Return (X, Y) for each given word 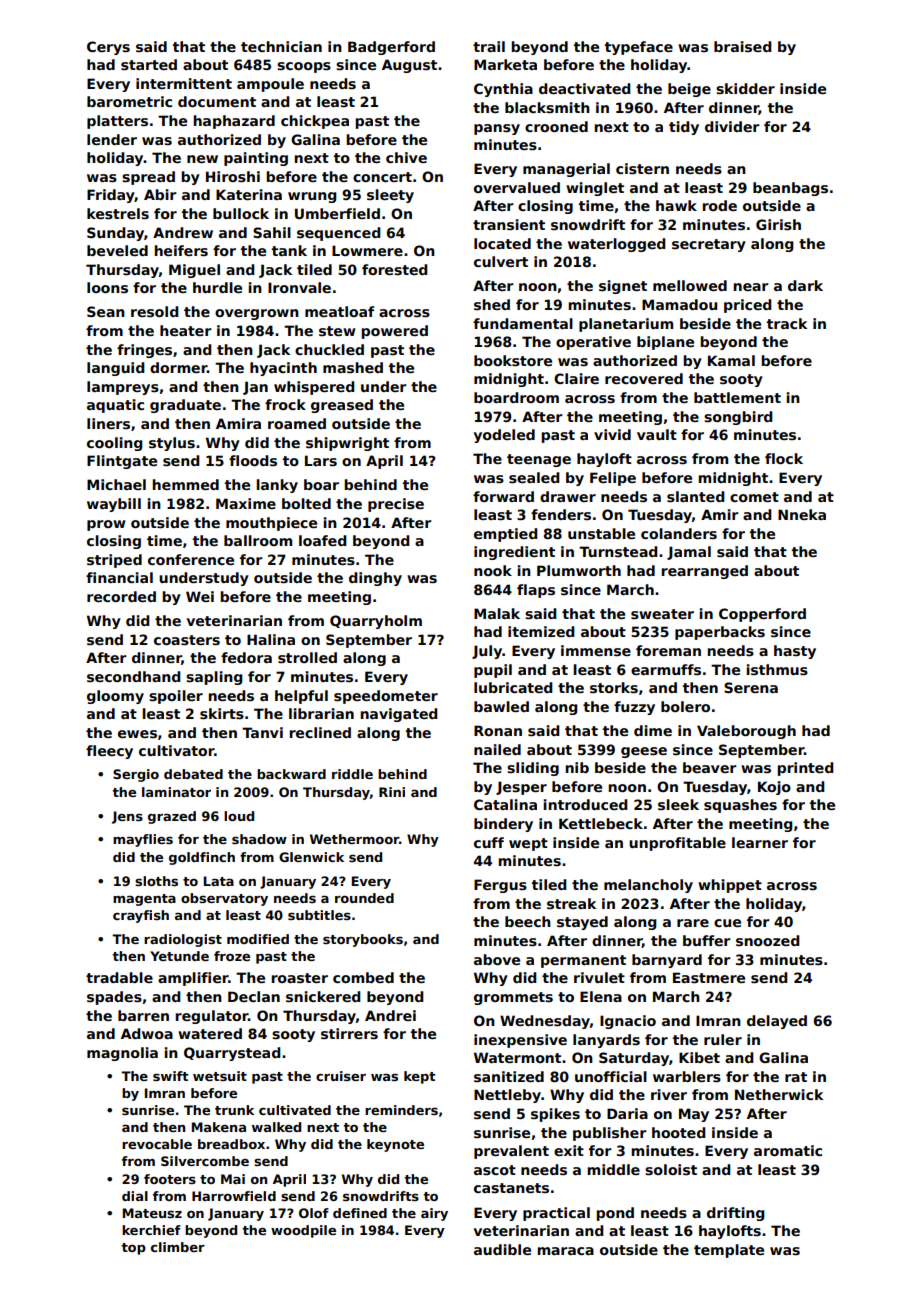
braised (743, 46)
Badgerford (391, 48)
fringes (144, 351)
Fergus (500, 886)
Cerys (108, 48)
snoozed (768, 940)
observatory (224, 899)
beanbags (790, 189)
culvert (501, 261)
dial (135, 1196)
